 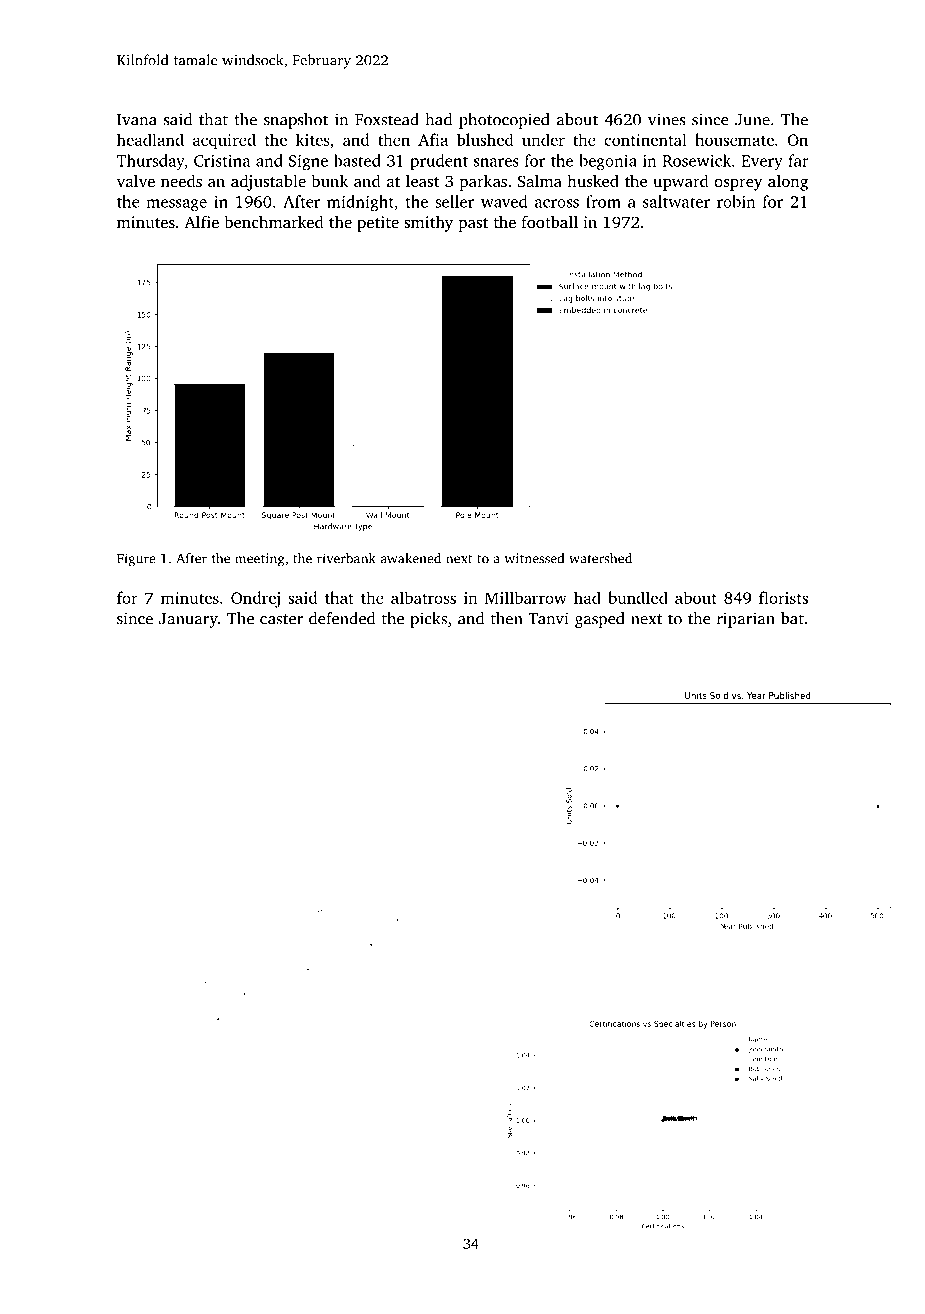 I want to click on headland, so click(x=150, y=139).
